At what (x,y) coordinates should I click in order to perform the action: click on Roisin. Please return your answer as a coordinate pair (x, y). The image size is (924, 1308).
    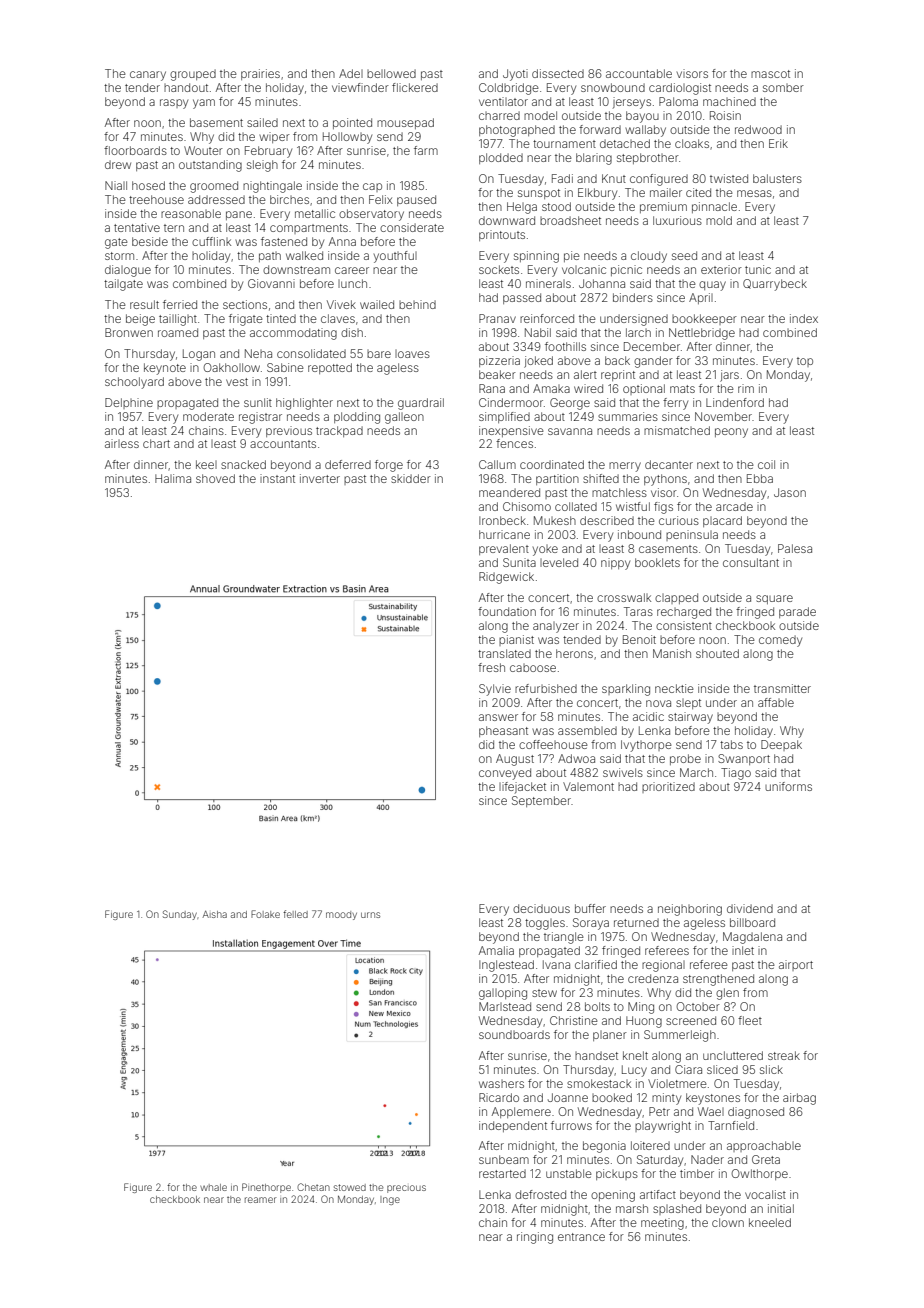
    Looking at the image, I should click on (725, 115).
